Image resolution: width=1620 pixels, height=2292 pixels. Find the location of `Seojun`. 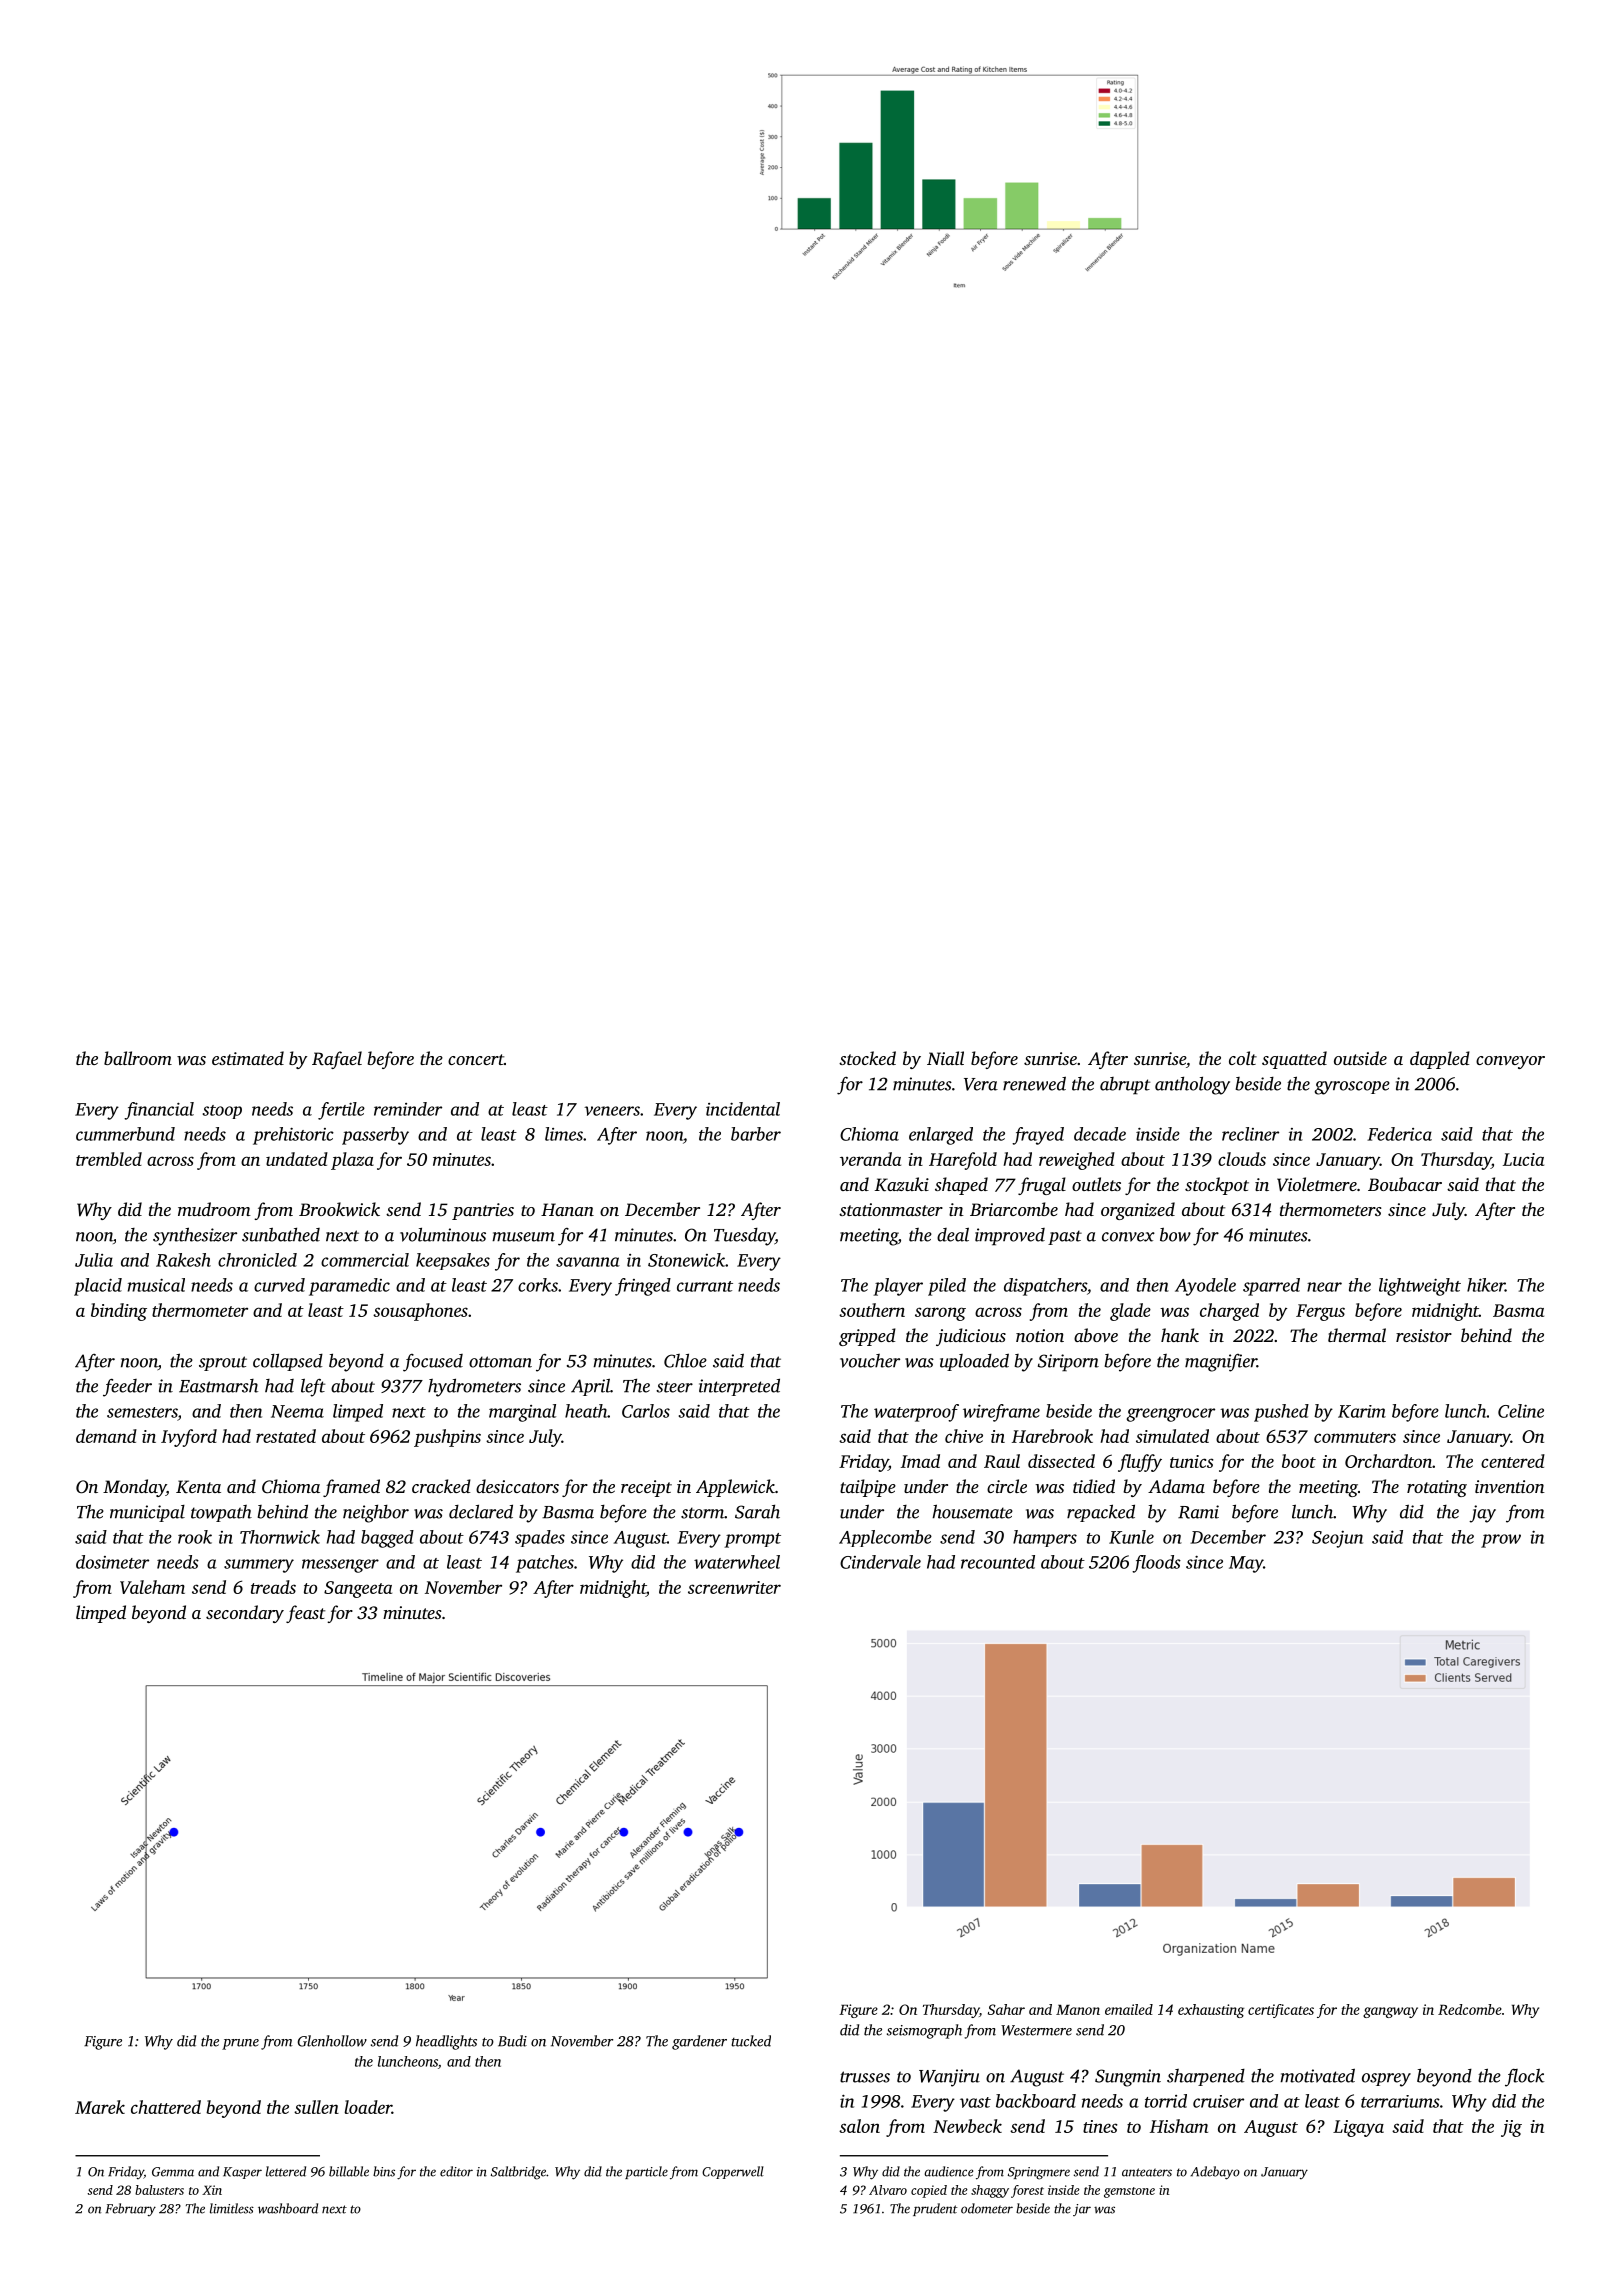

Seojun is located at coordinates (1337, 1539).
